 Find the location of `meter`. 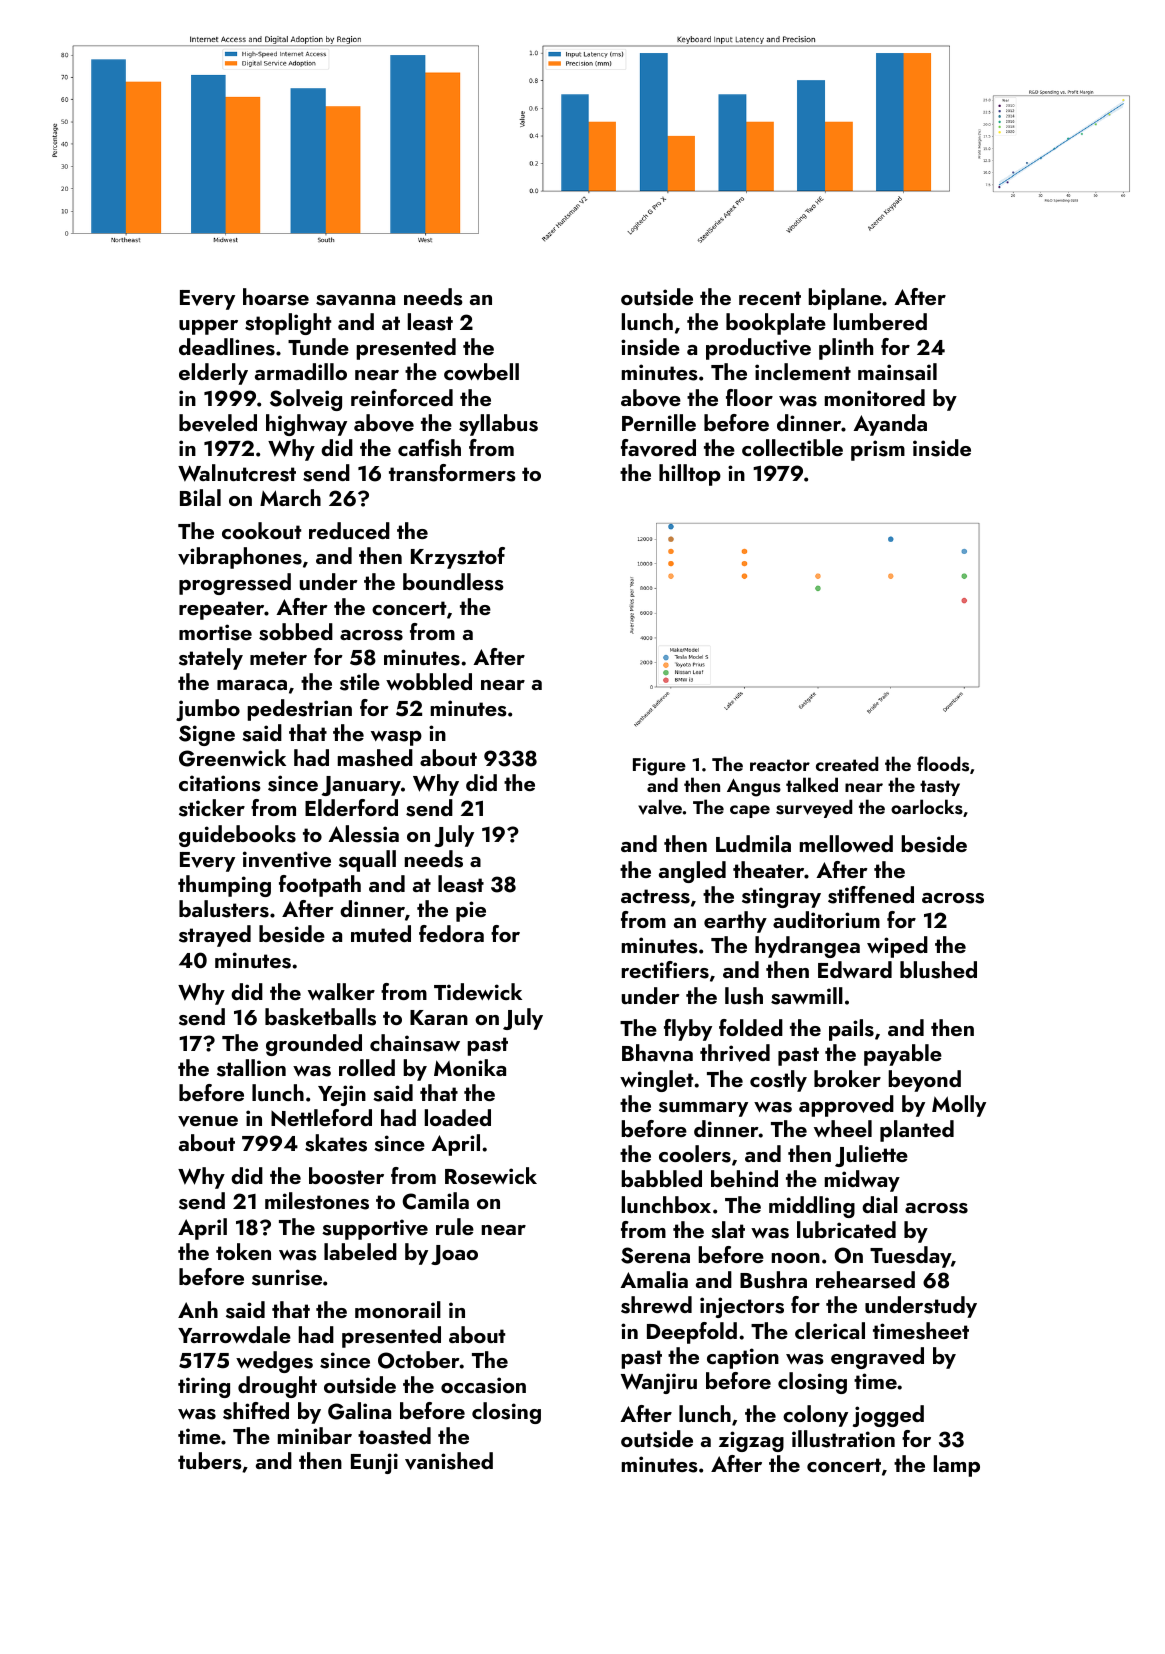

meter is located at coordinates (278, 658).
